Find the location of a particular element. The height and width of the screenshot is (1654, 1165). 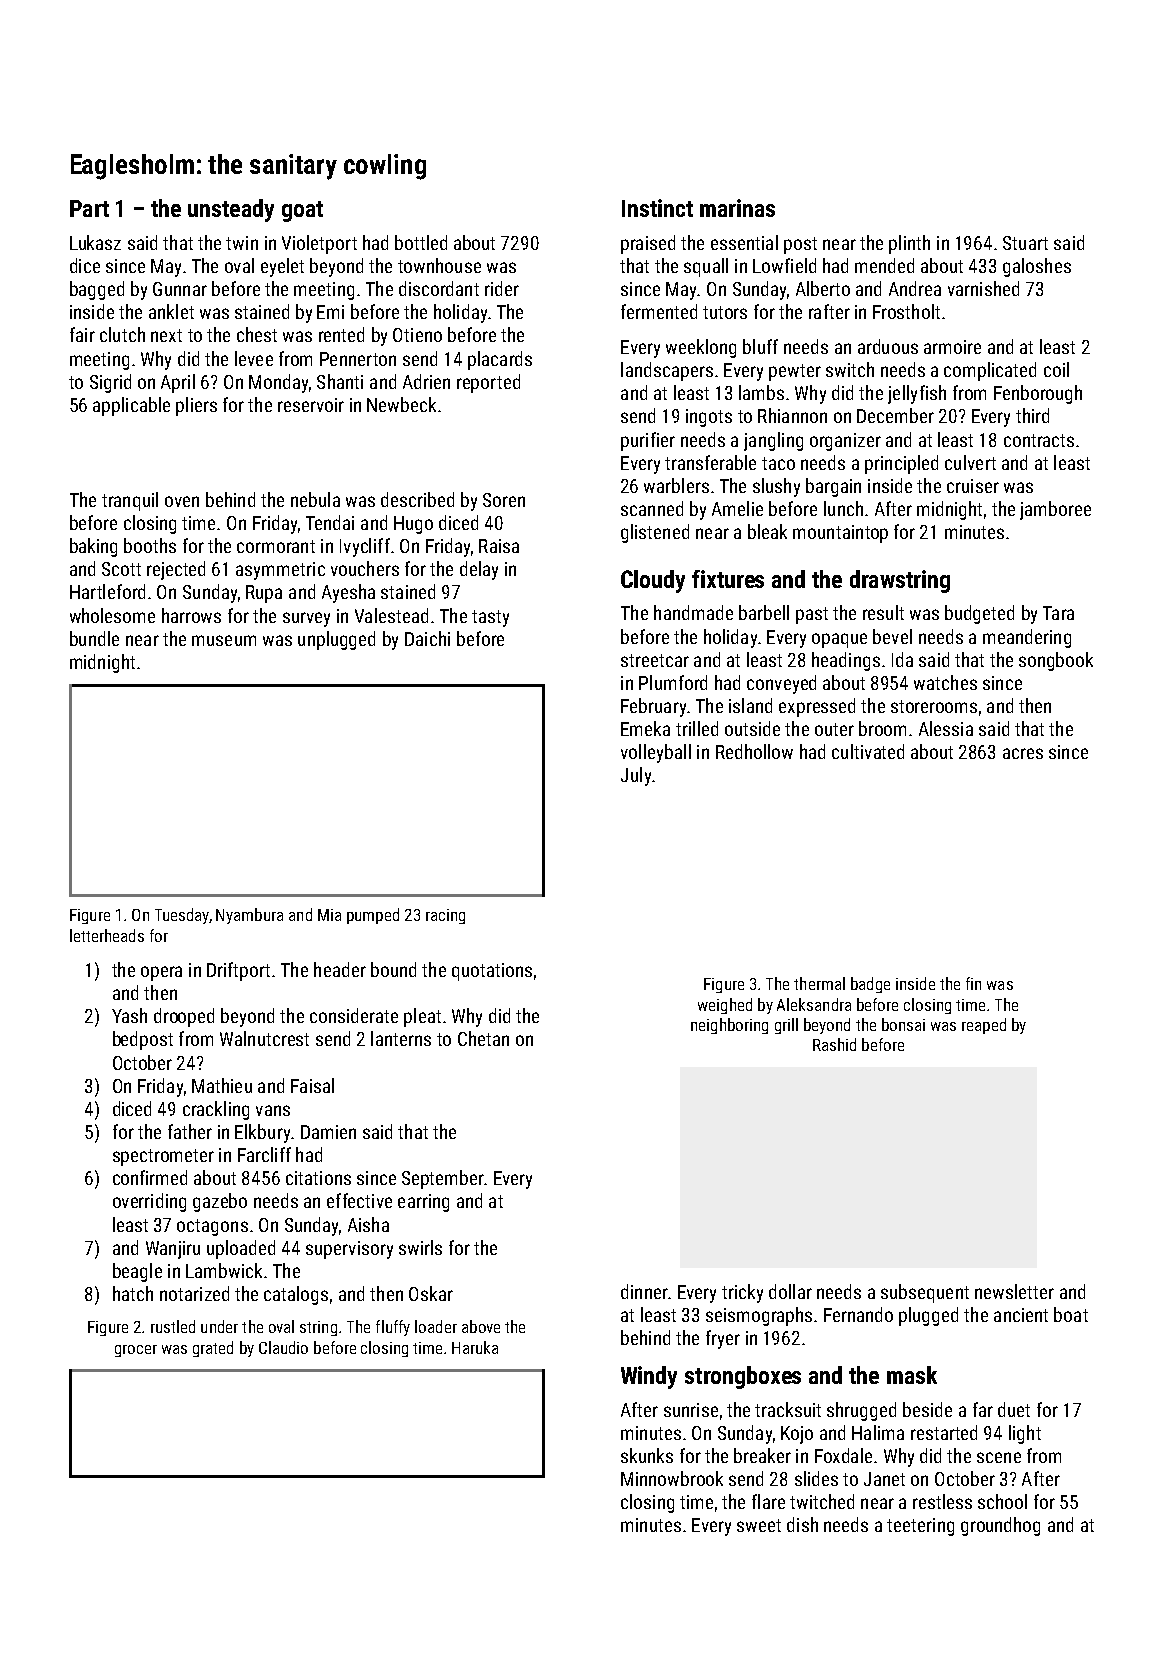

headings is located at coordinates (846, 661).
